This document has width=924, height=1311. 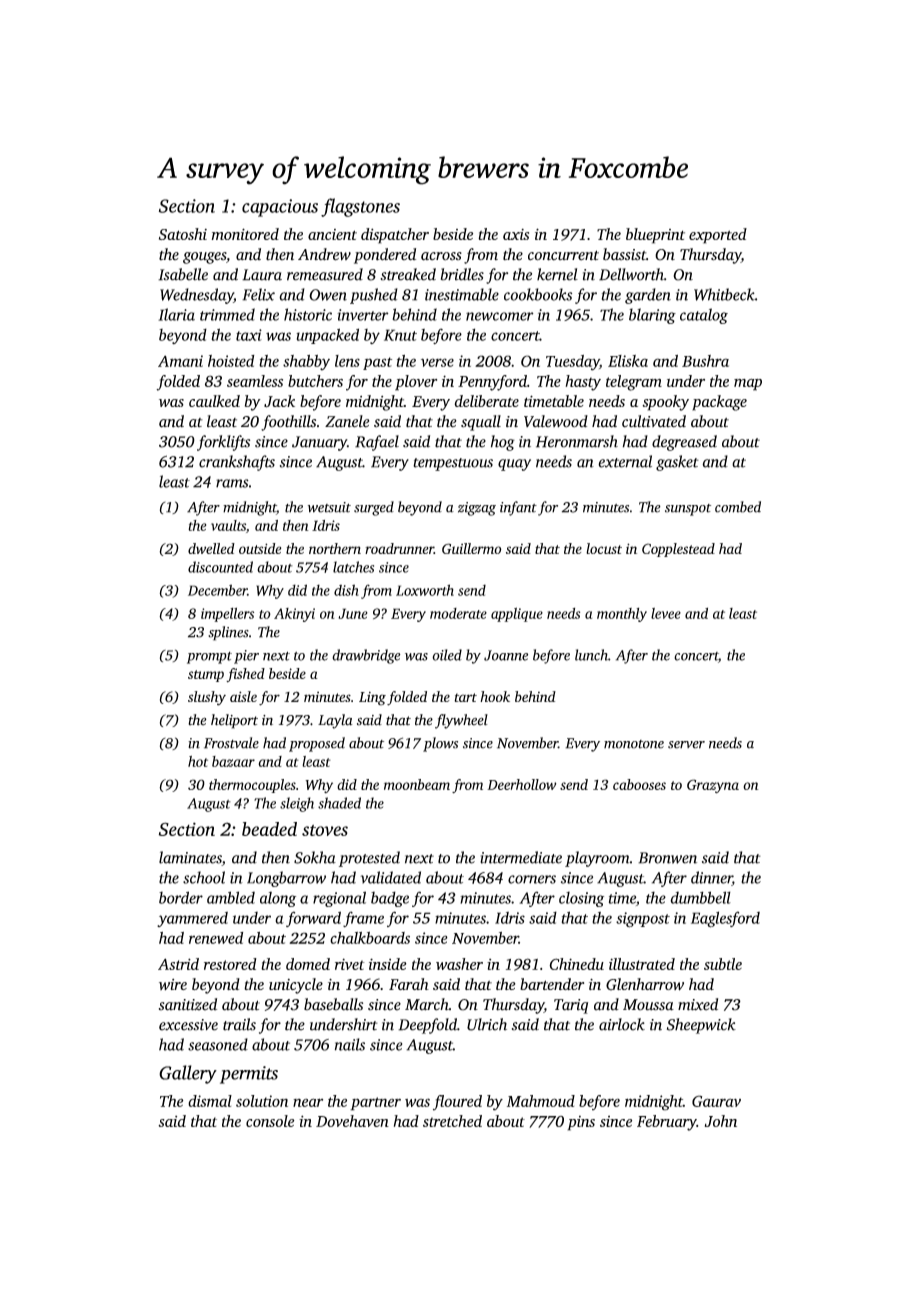 I want to click on hot, so click(x=198, y=761).
